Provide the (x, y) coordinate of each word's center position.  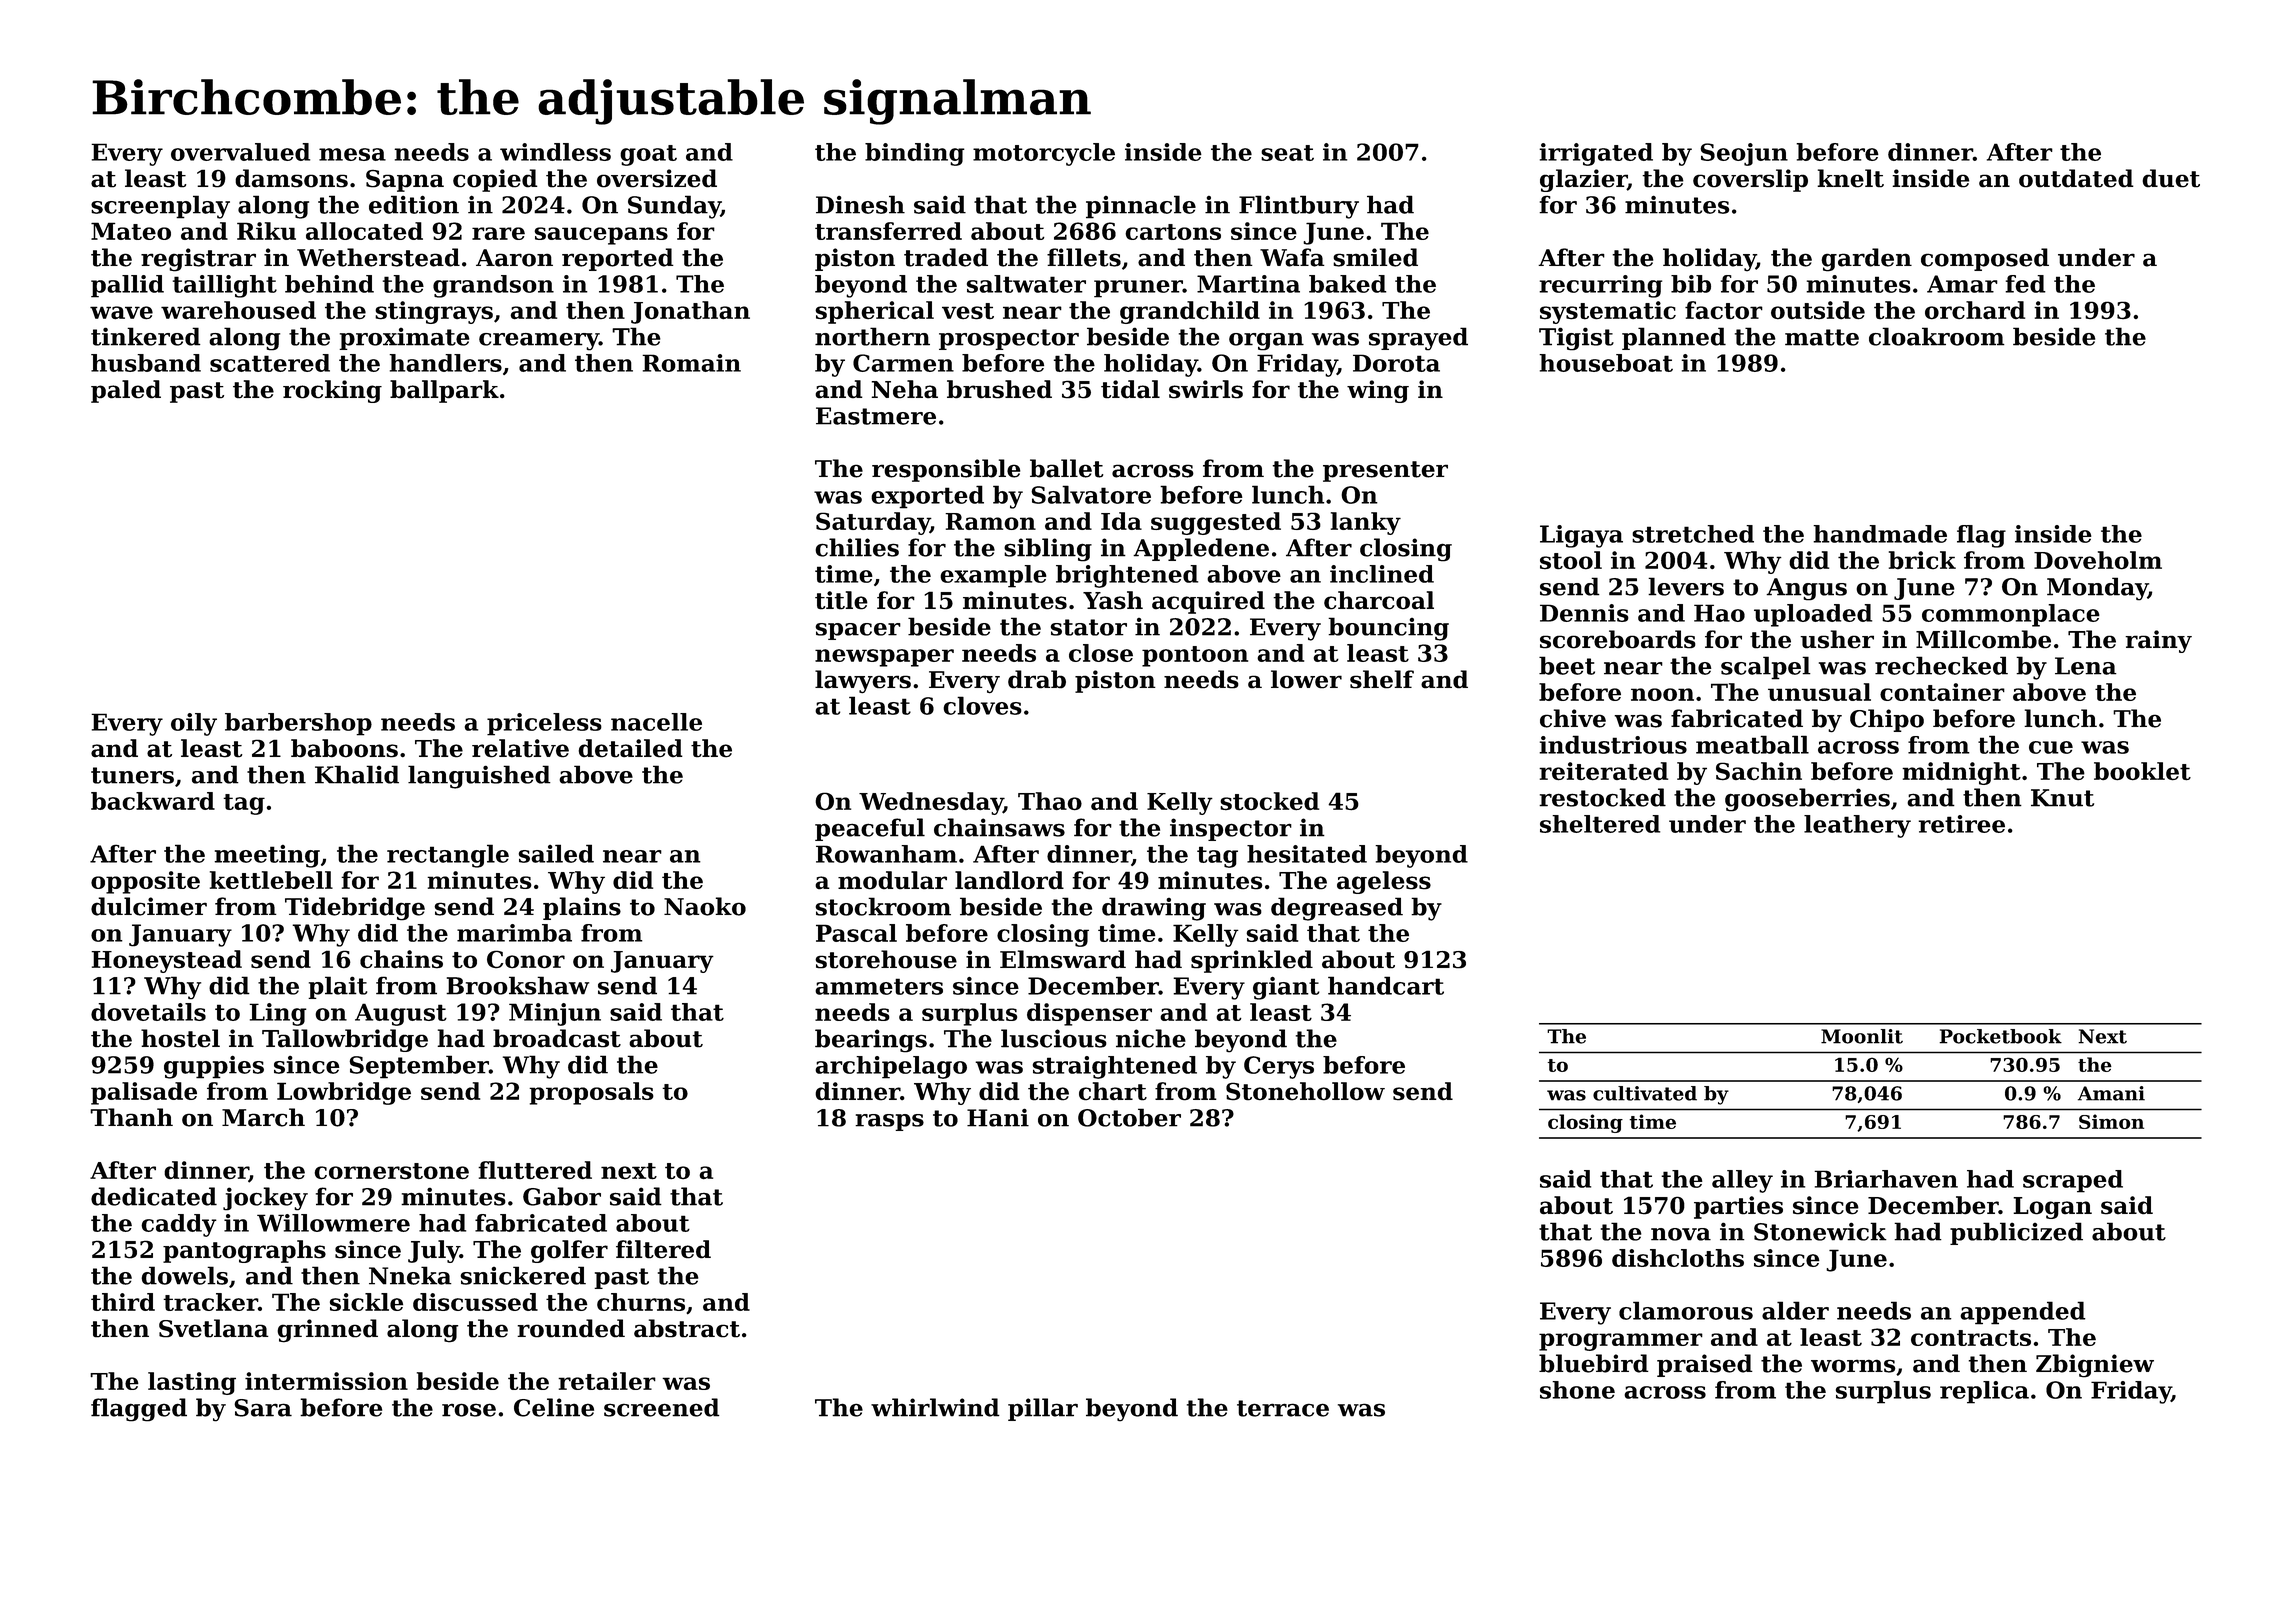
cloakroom (1937, 336)
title (841, 600)
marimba (514, 933)
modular (892, 880)
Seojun (1744, 154)
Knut (2062, 798)
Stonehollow (1305, 1091)
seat (1287, 153)
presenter (1385, 471)
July (434, 1251)
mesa (352, 154)
